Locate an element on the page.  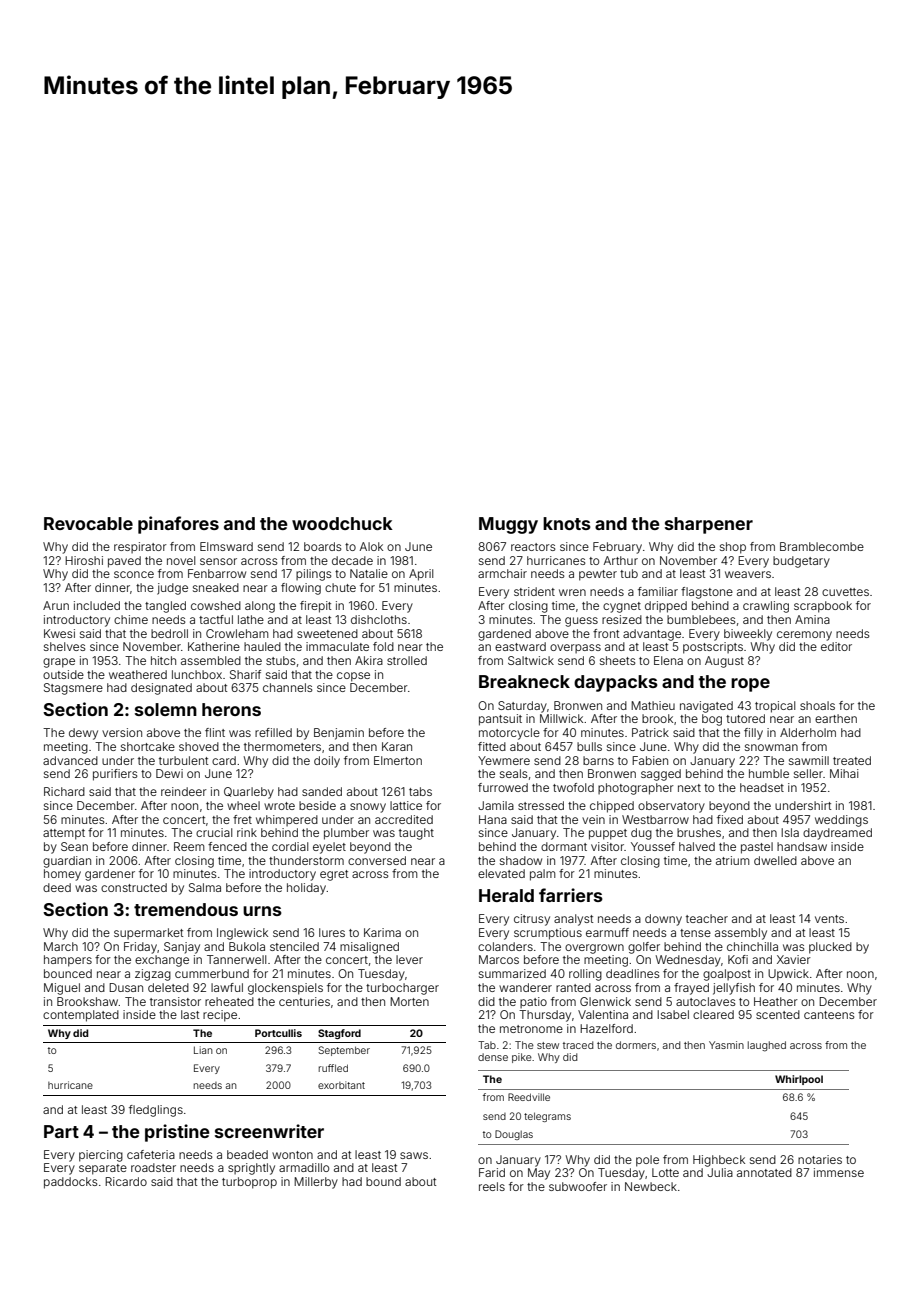
turboprop is located at coordinates (249, 1183).
